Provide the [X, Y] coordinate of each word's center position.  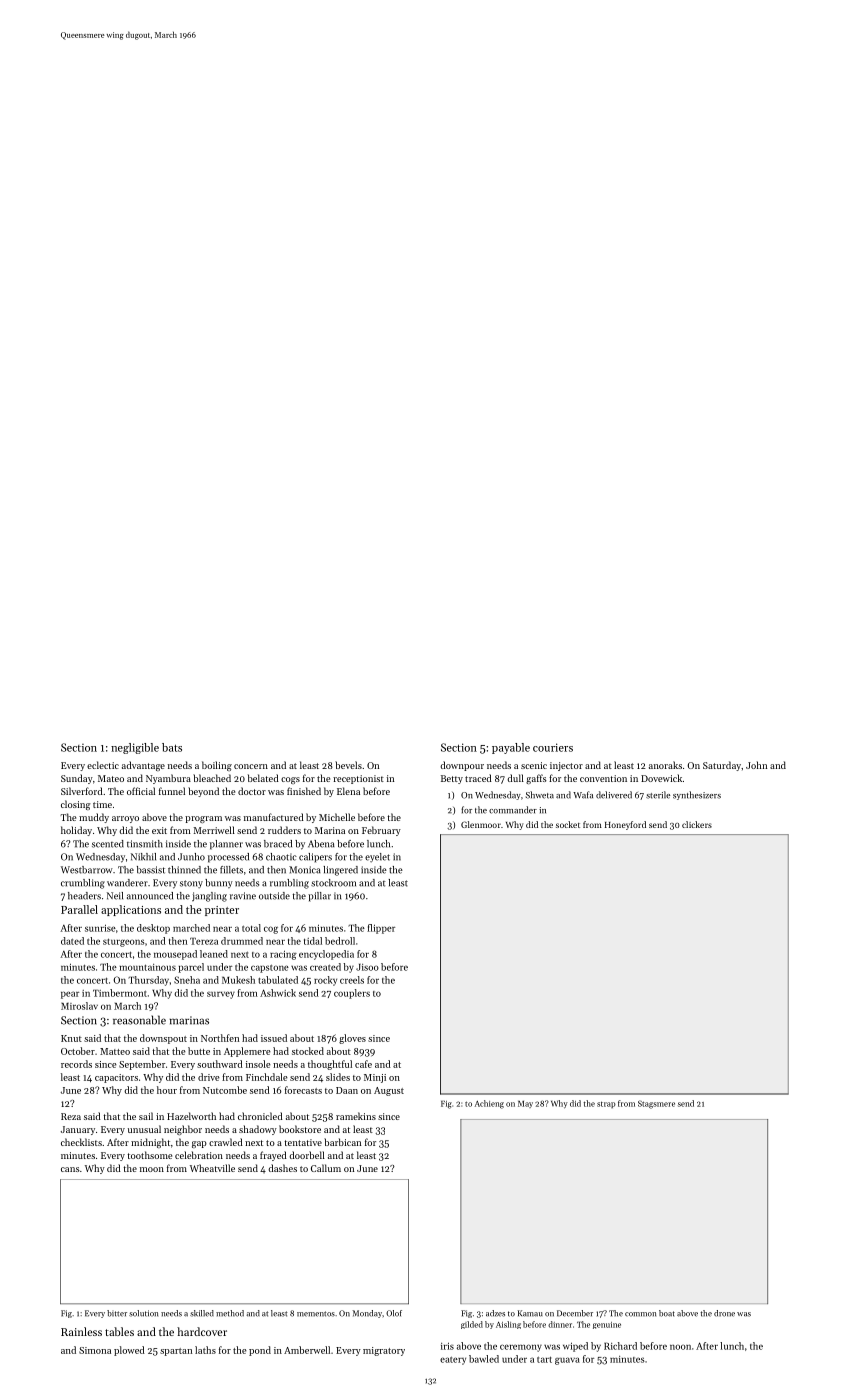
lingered [340, 871]
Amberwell [307, 1350]
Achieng [489, 1104]
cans [70, 1169]
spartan [176, 1352]
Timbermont [120, 993]
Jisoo [367, 967]
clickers [697, 824]
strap [606, 1104]
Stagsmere [656, 1104]
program [203, 819]
